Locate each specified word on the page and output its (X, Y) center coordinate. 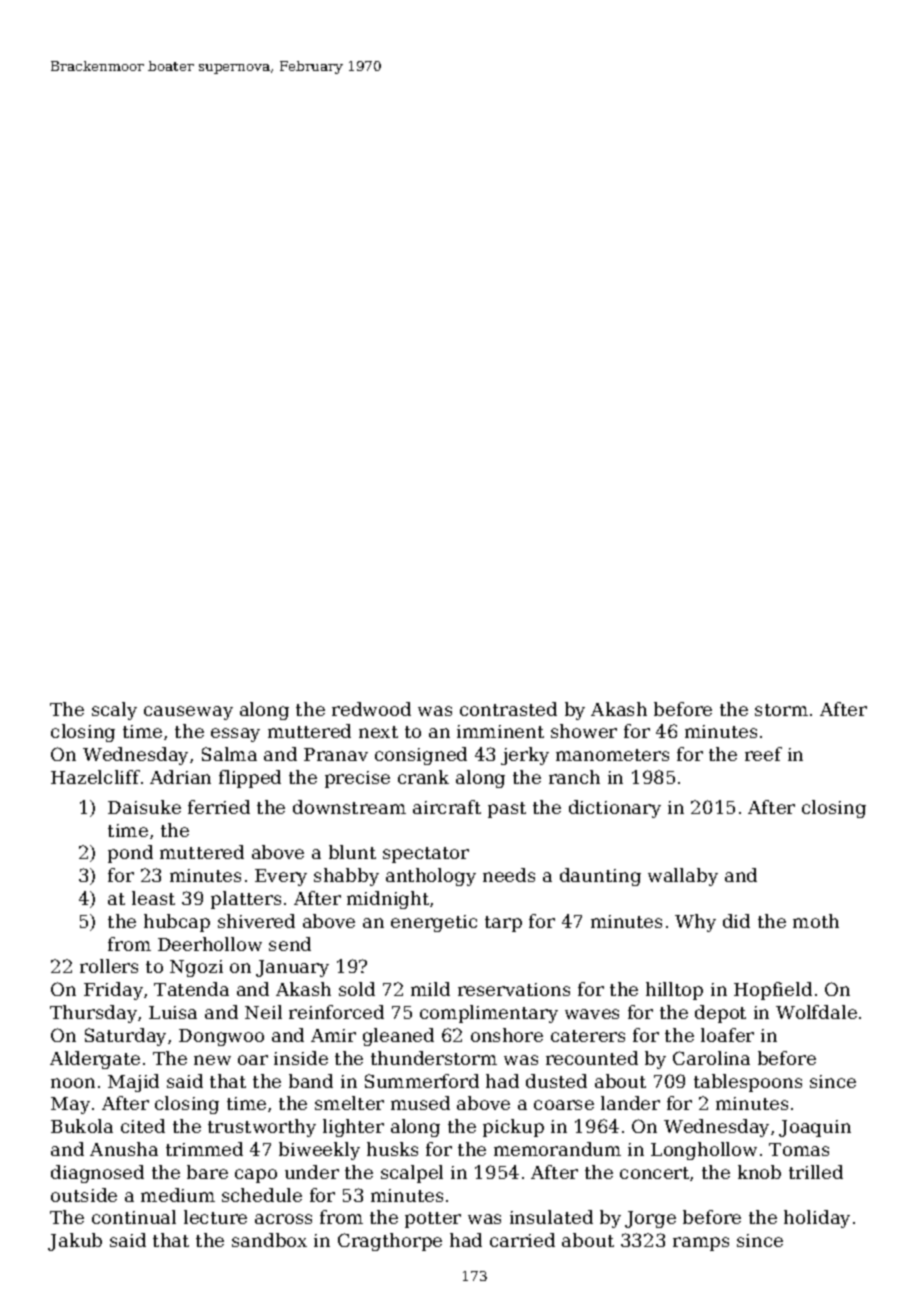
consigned (421, 756)
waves (592, 1014)
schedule (262, 1195)
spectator (426, 855)
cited (143, 1126)
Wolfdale (816, 1012)
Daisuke (144, 807)
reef (763, 754)
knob (759, 1172)
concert (654, 1173)
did (736, 921)
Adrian (180, 777)
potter (433, 1220)
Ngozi (196, 968)
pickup (513, 1128)
